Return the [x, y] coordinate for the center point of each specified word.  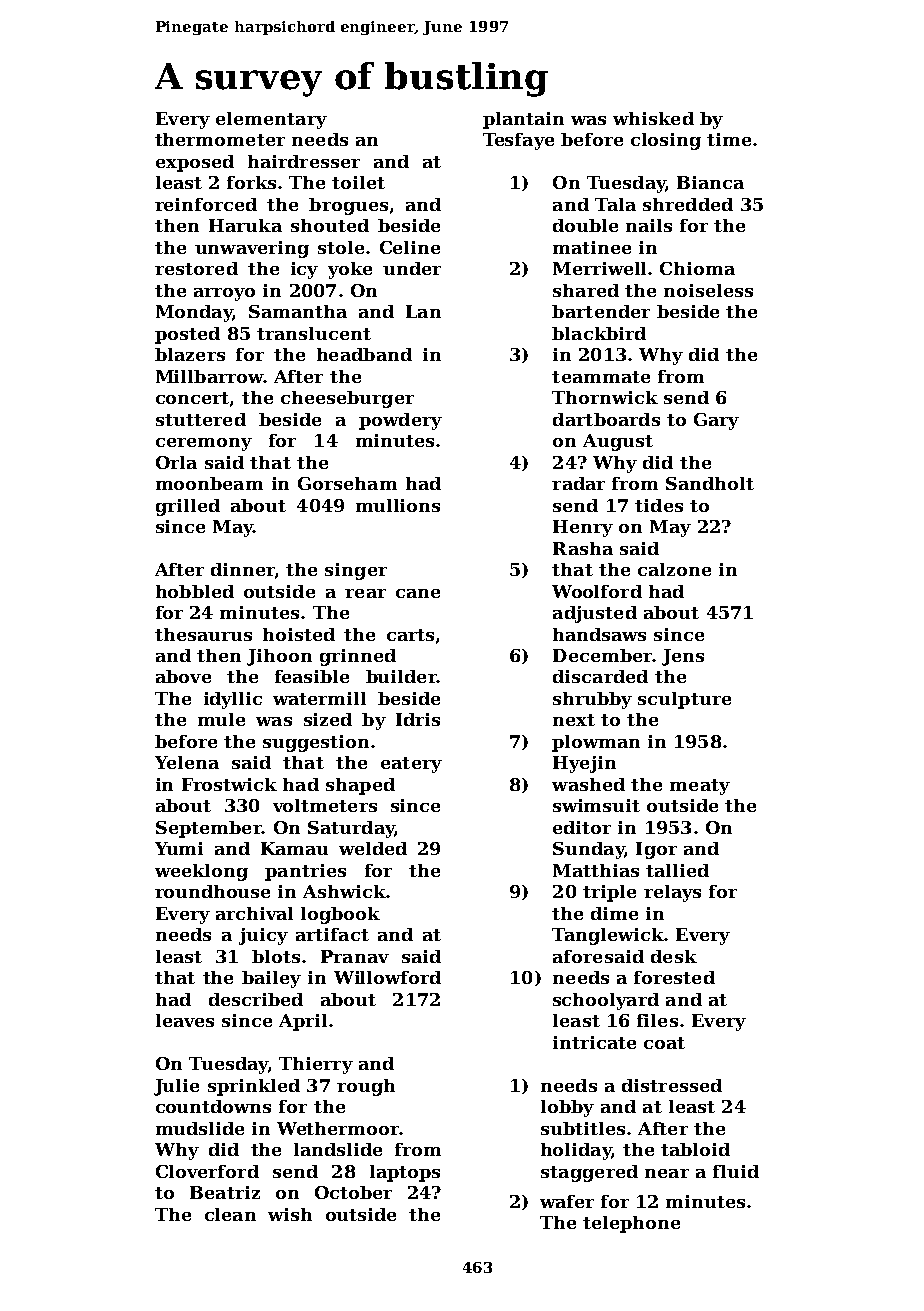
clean [230, 1214]
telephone [631, 1224]
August [618, 442]
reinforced [206, 204]
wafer [567, 1201]
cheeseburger [347, 399]
